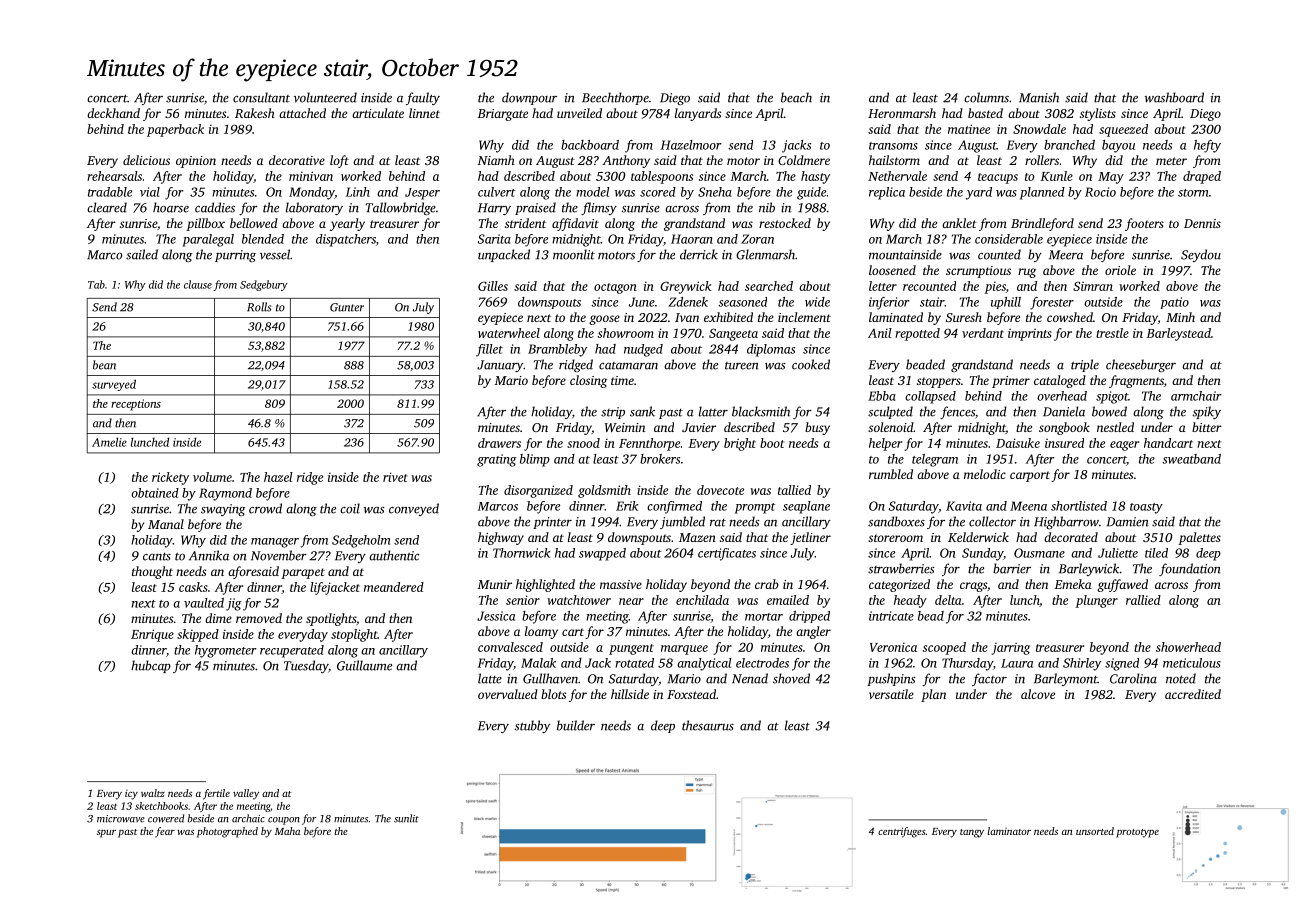 The width and height of the screenshot is (1308, 924). What do you see at coordinates (215, 207) in the screenshot?
I see `caddies` at bounding box center [215, 207].
